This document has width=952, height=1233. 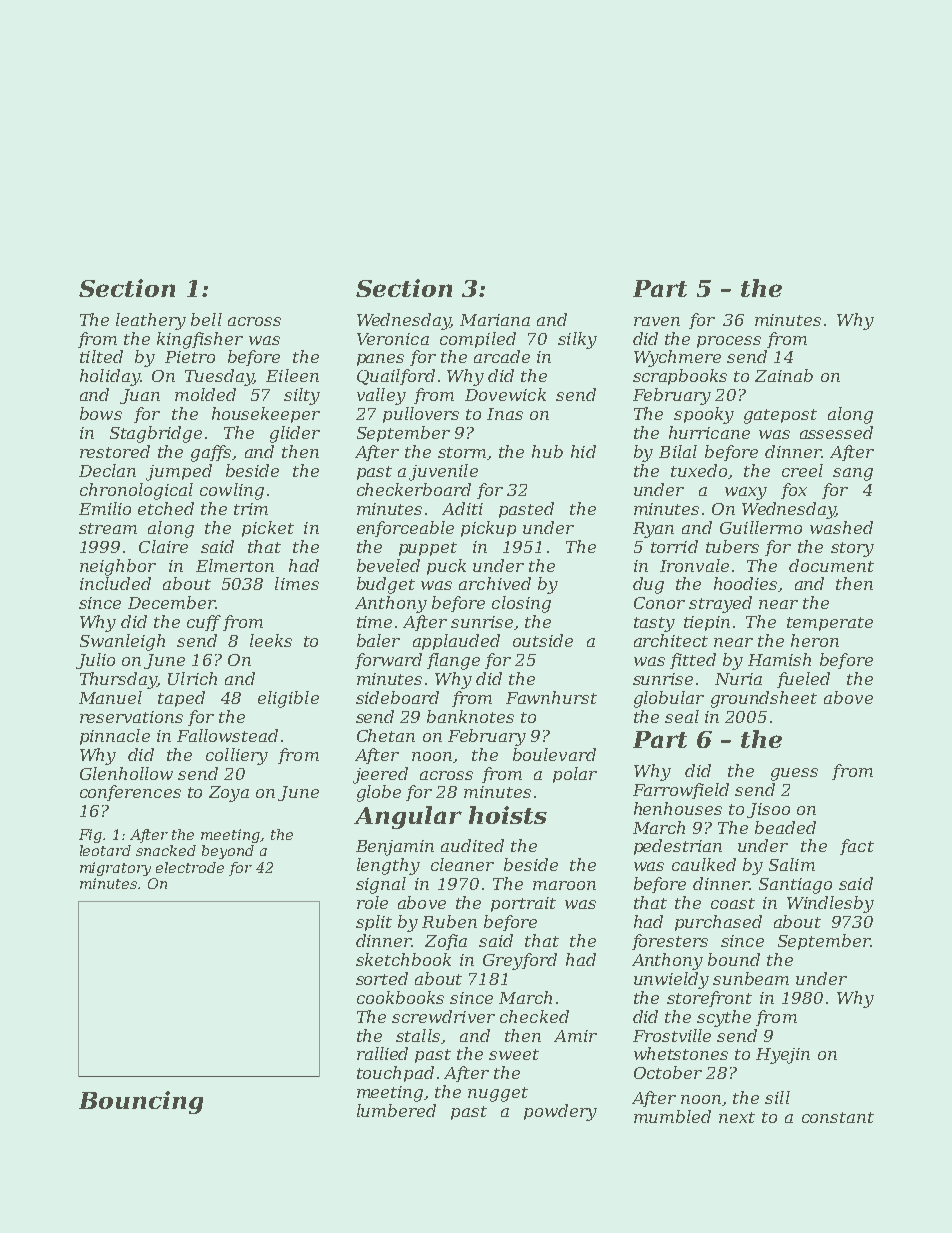 What do you see at coordinates (495, 583) in the document?
I see `archived` at bounding box center [495, 583].
